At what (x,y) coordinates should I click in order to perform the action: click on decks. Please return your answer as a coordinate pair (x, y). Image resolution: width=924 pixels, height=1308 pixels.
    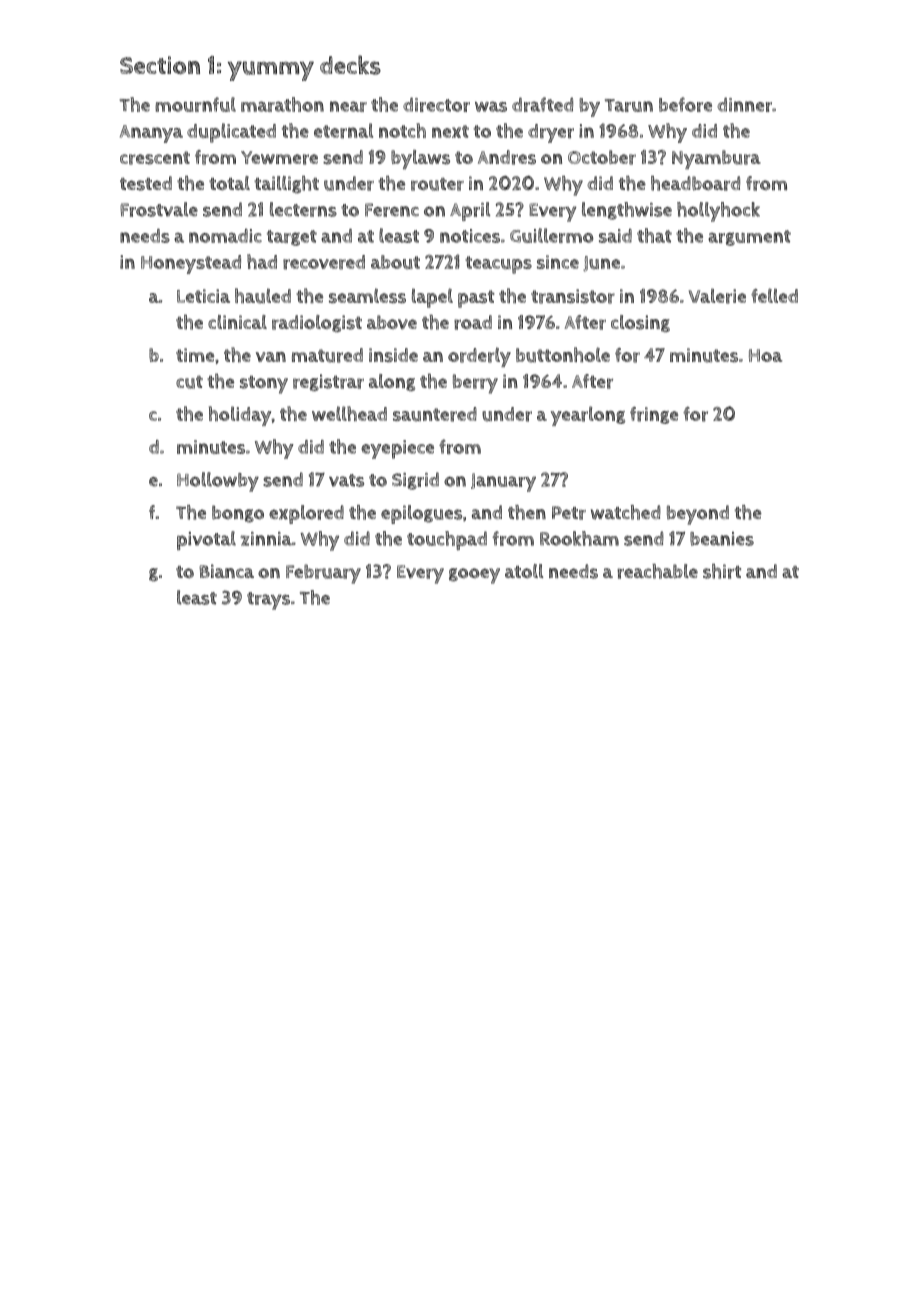
    Looking at the image, I should click on (350, 65).
